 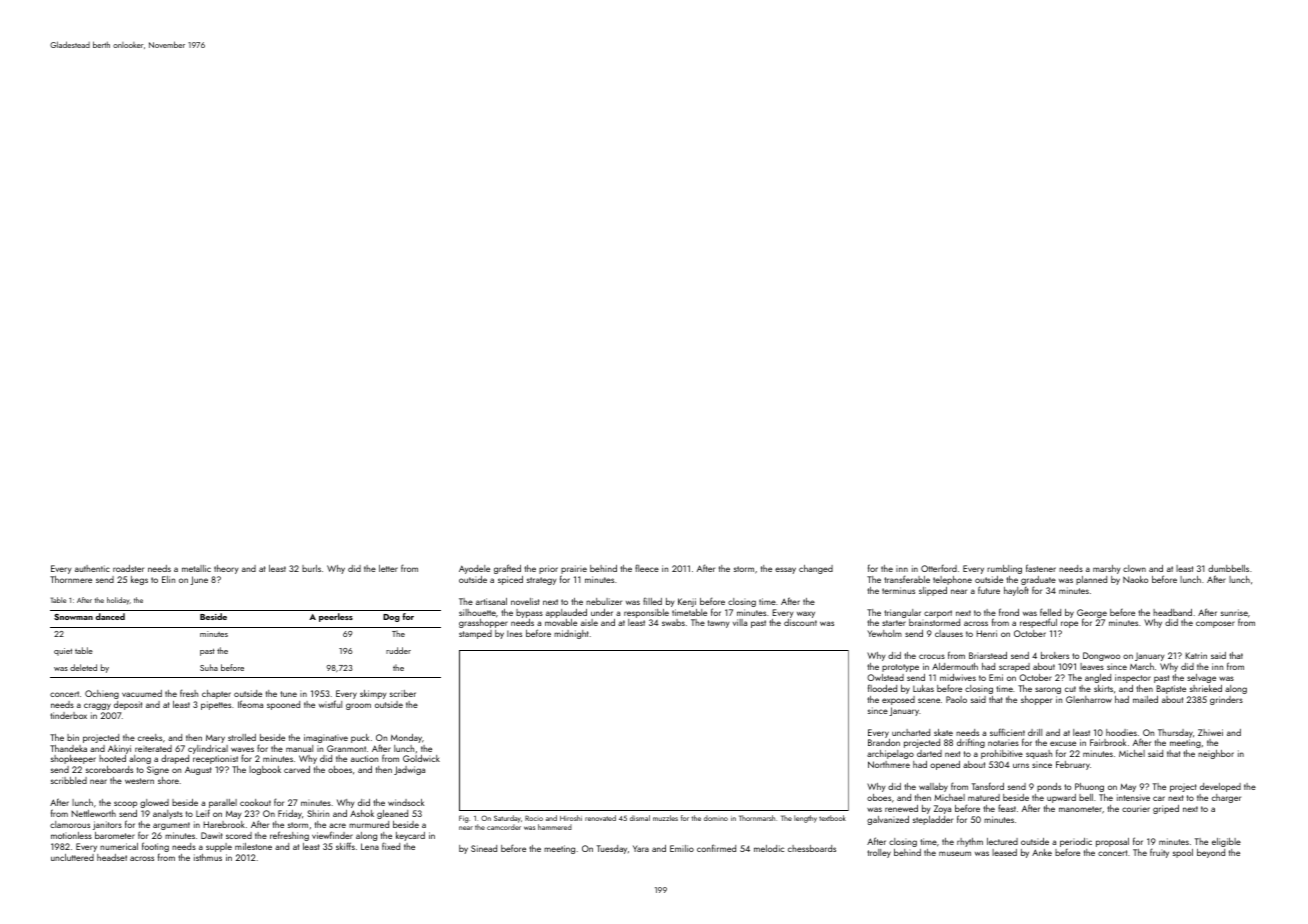 I want to click on prohibitive, so click(x=1002, y=754).
